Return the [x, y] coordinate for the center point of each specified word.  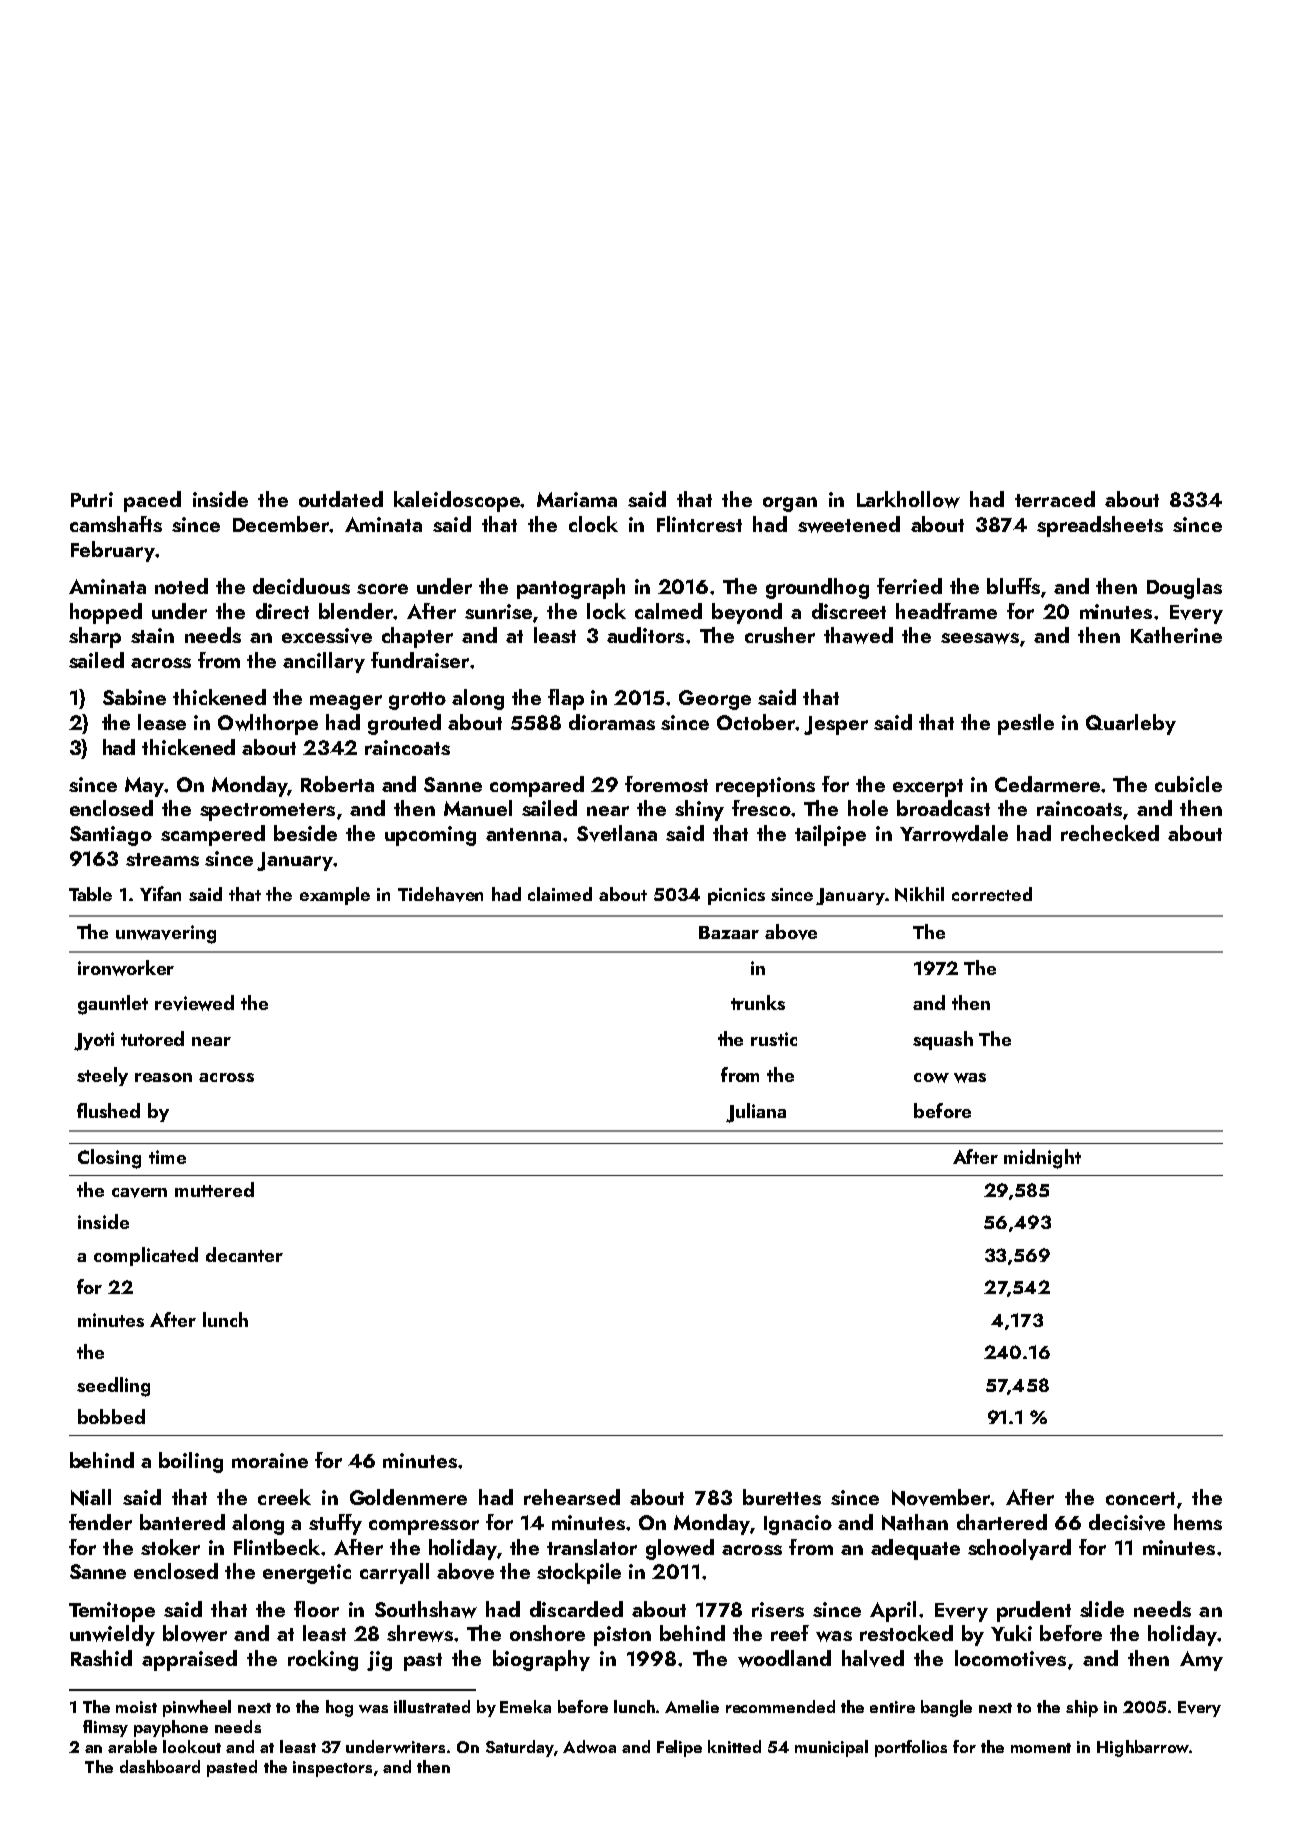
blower [195, 1633]
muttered [214, 1189]
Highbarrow [1143, 1748]
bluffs [1013, 586]
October [756, 722]
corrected [992, 894]
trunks [758, 1002]
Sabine [134, 697]
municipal [831, 1748]
